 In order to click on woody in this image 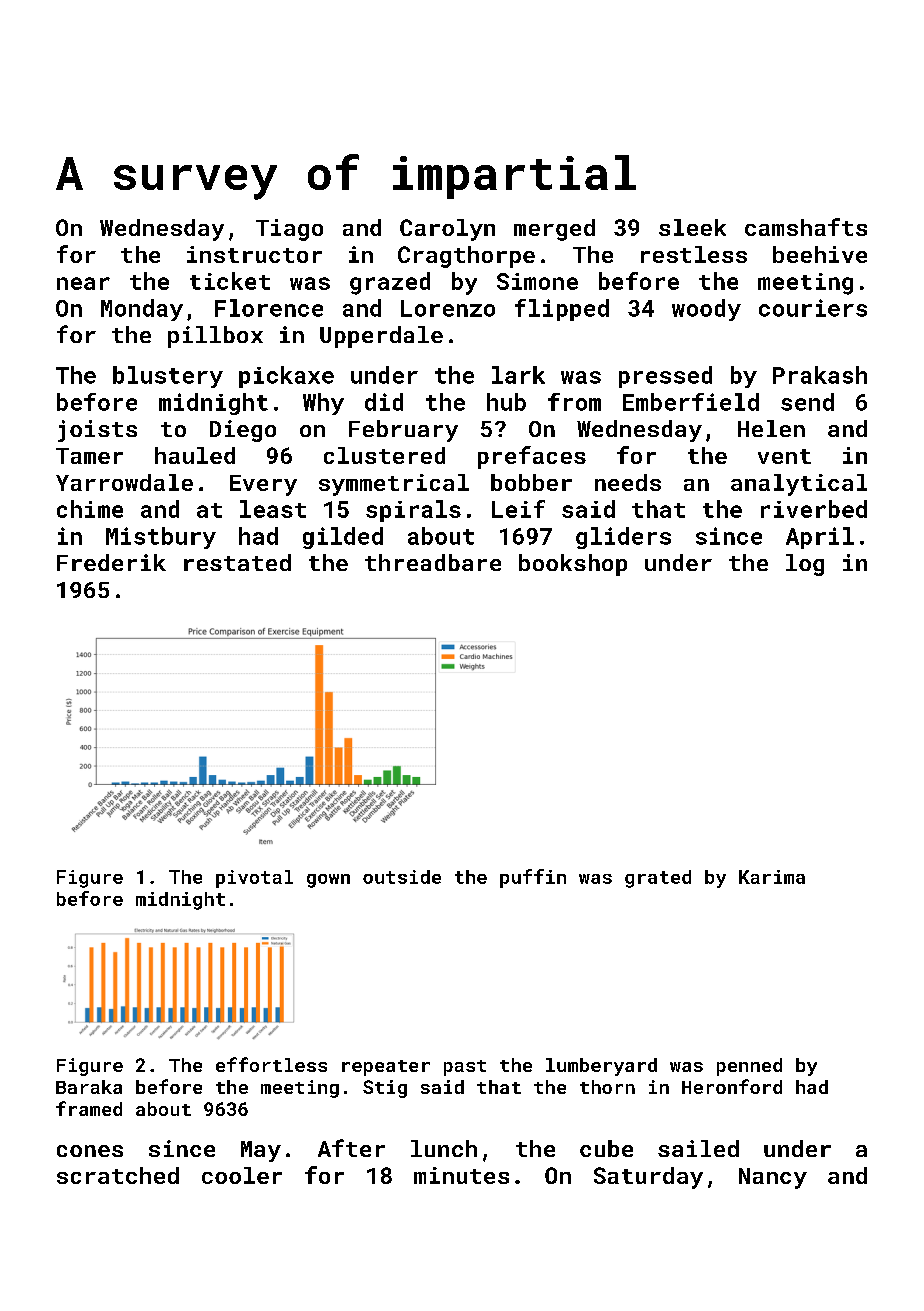, I will do `click(706, 310)`.
